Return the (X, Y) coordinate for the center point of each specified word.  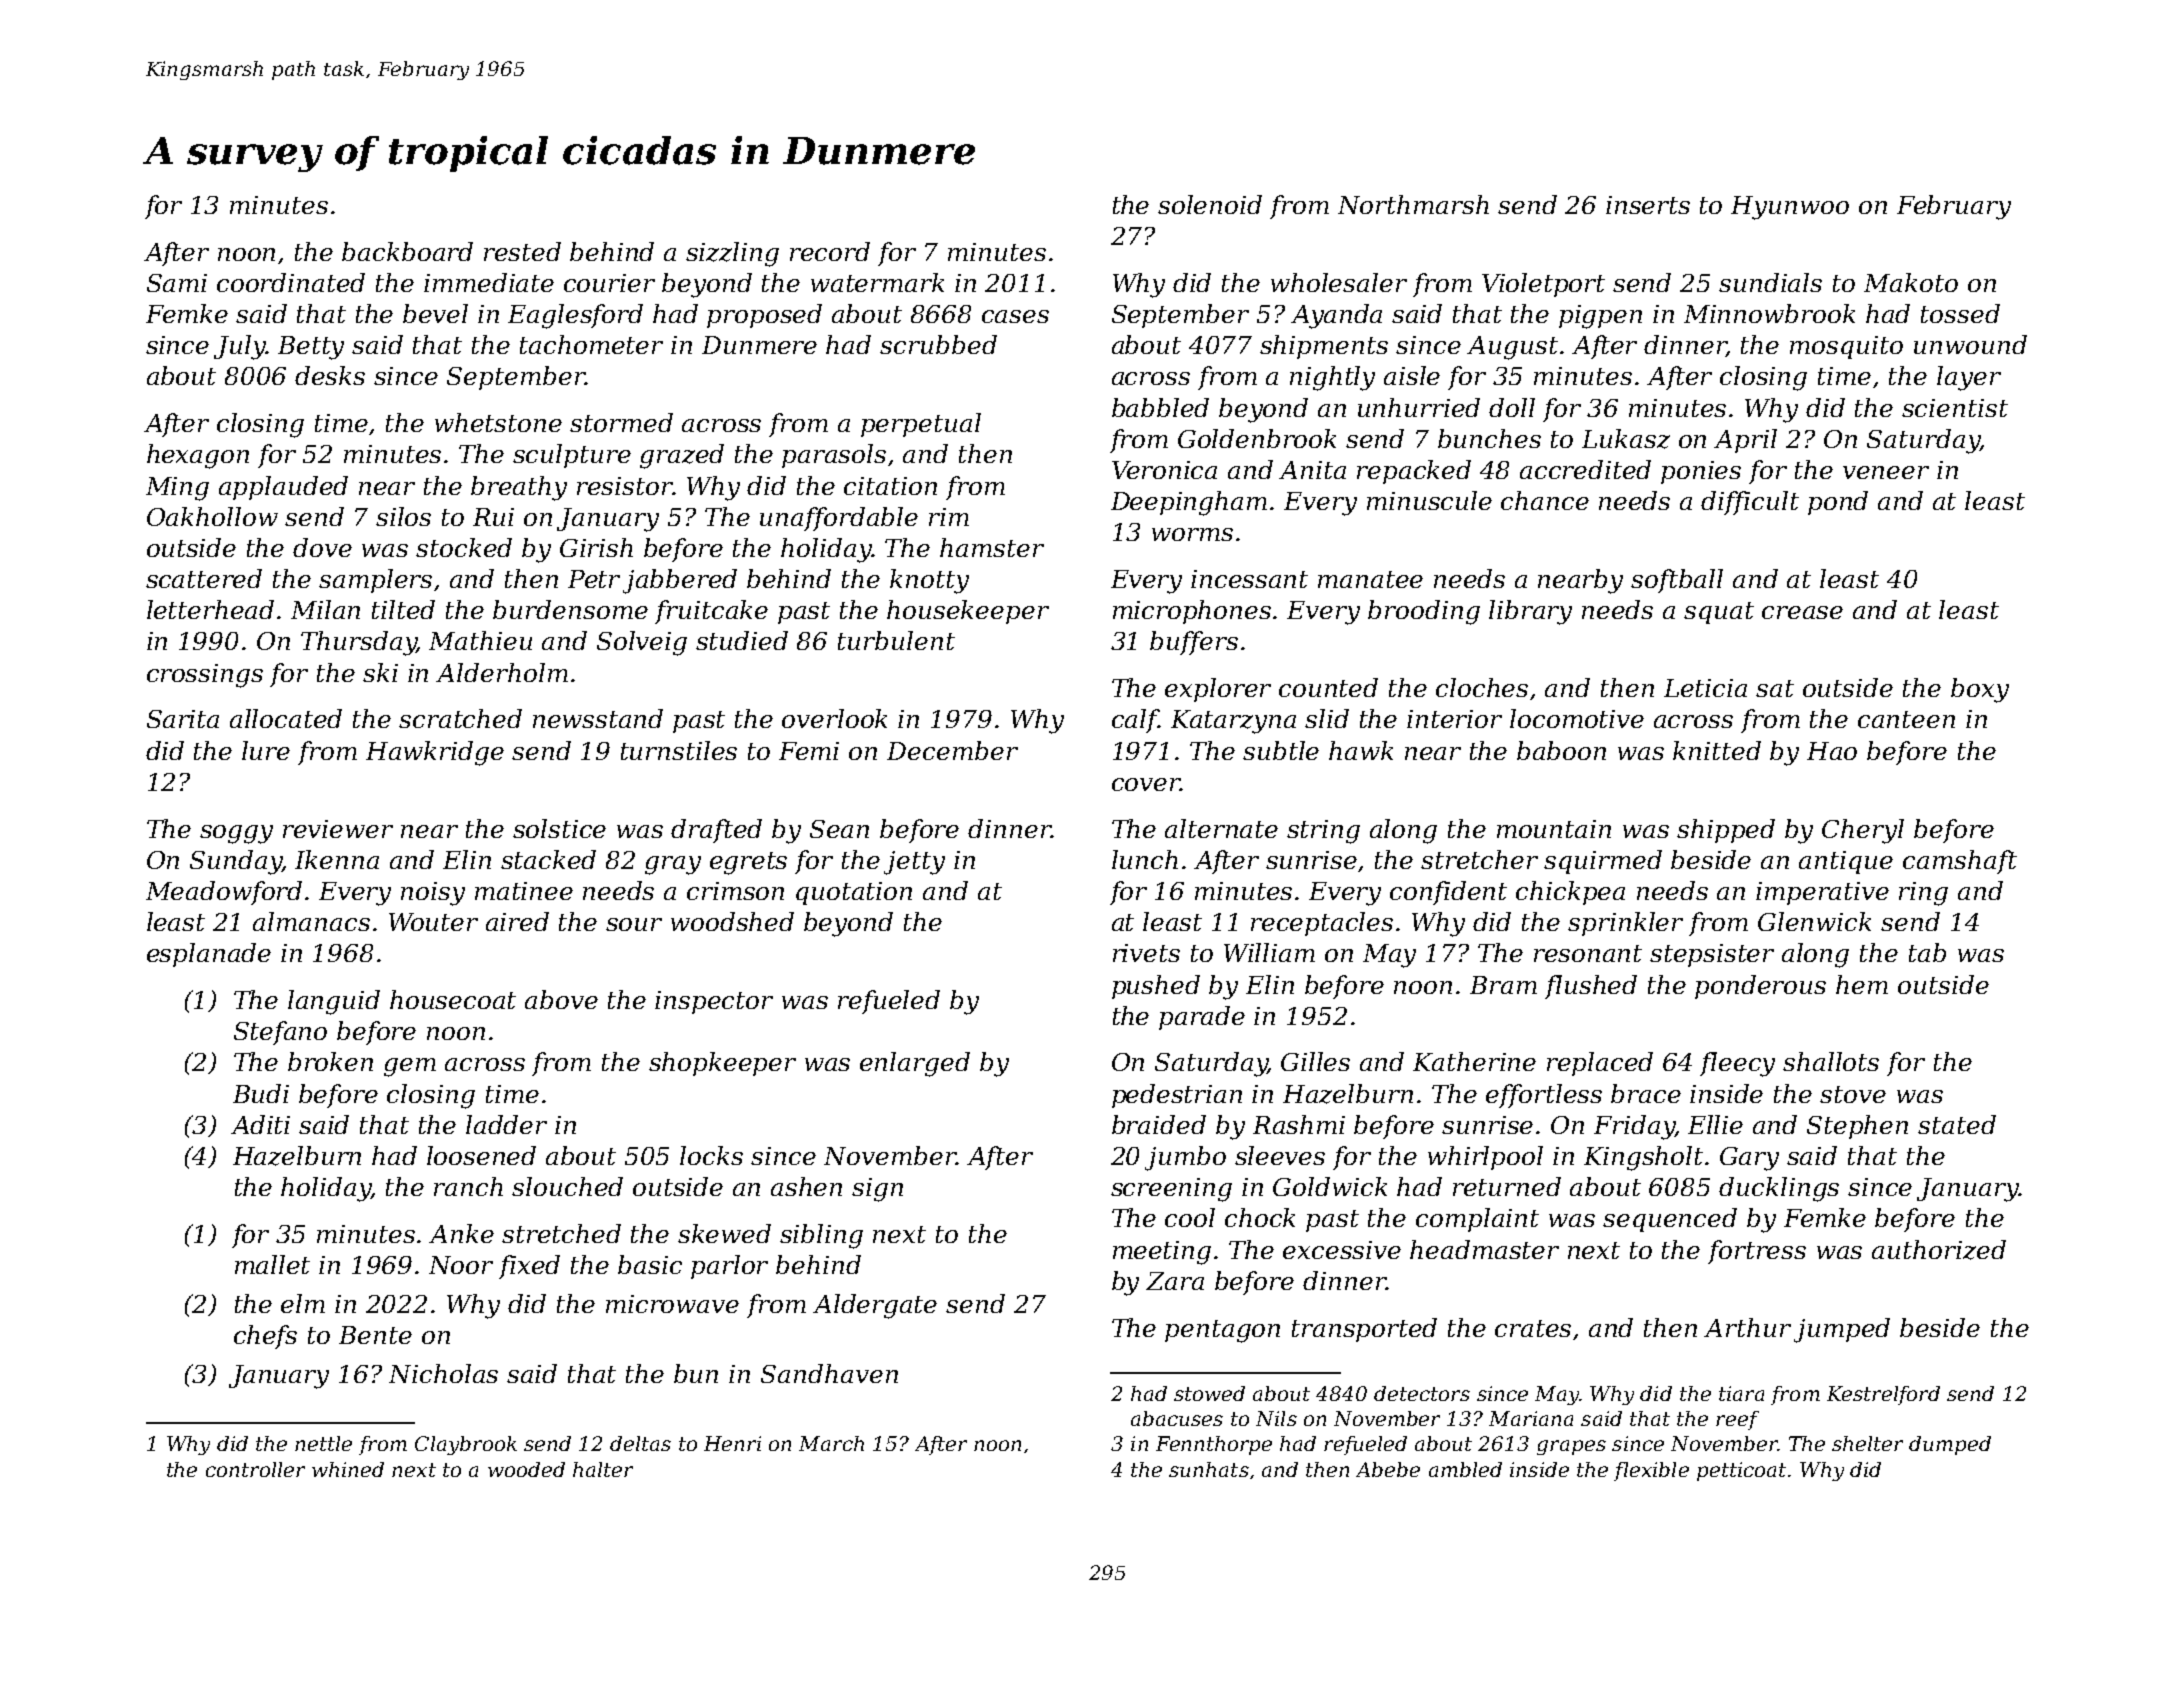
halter (603, 1469)
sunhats (1209, 1469)
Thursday (358, 643)
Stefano (280, 1033)
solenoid (1210, 204)
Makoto (1911, 282)
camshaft (1960, 862)
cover (1146, 784)
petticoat (1741, 1471)
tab (1927, 952)
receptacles (1322, 924)
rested (522, 251)
